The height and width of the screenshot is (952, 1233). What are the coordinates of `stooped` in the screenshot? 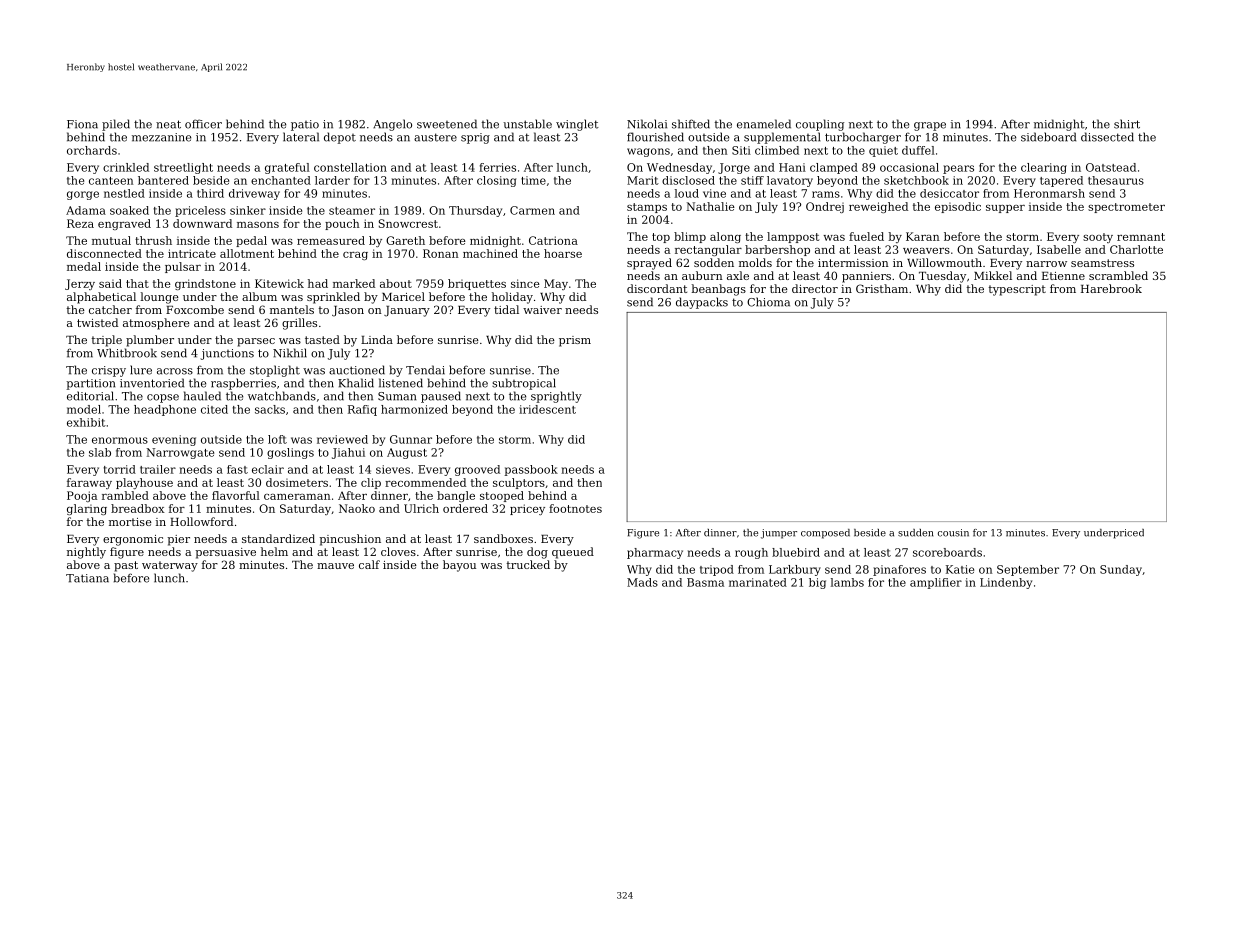 It's located at (502, 496).
